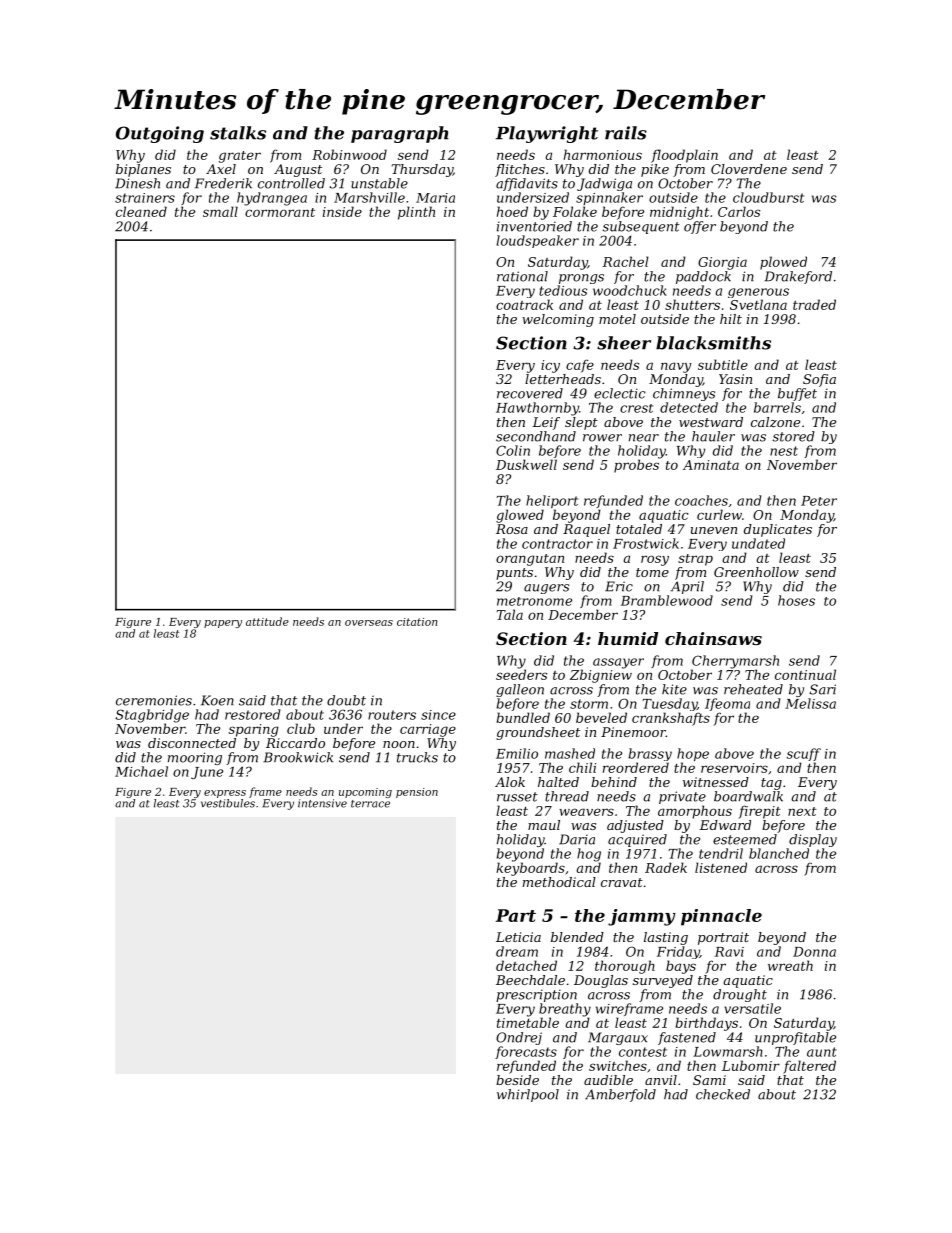 This screenshot has height=1233, width=952. I want to click on checked, so click(723, 1094).
